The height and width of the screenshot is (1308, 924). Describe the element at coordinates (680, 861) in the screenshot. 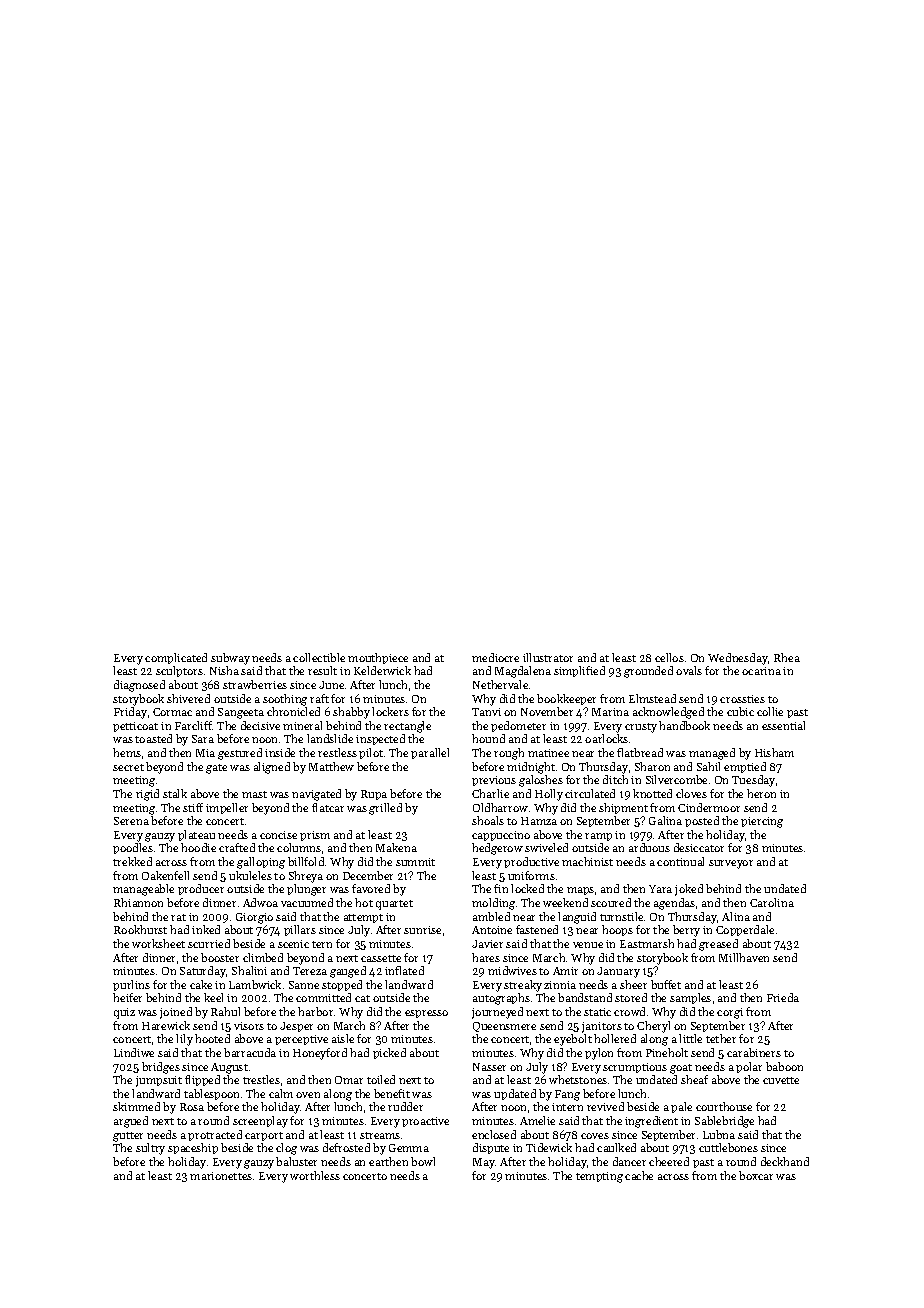

I see `continual` at that location.
